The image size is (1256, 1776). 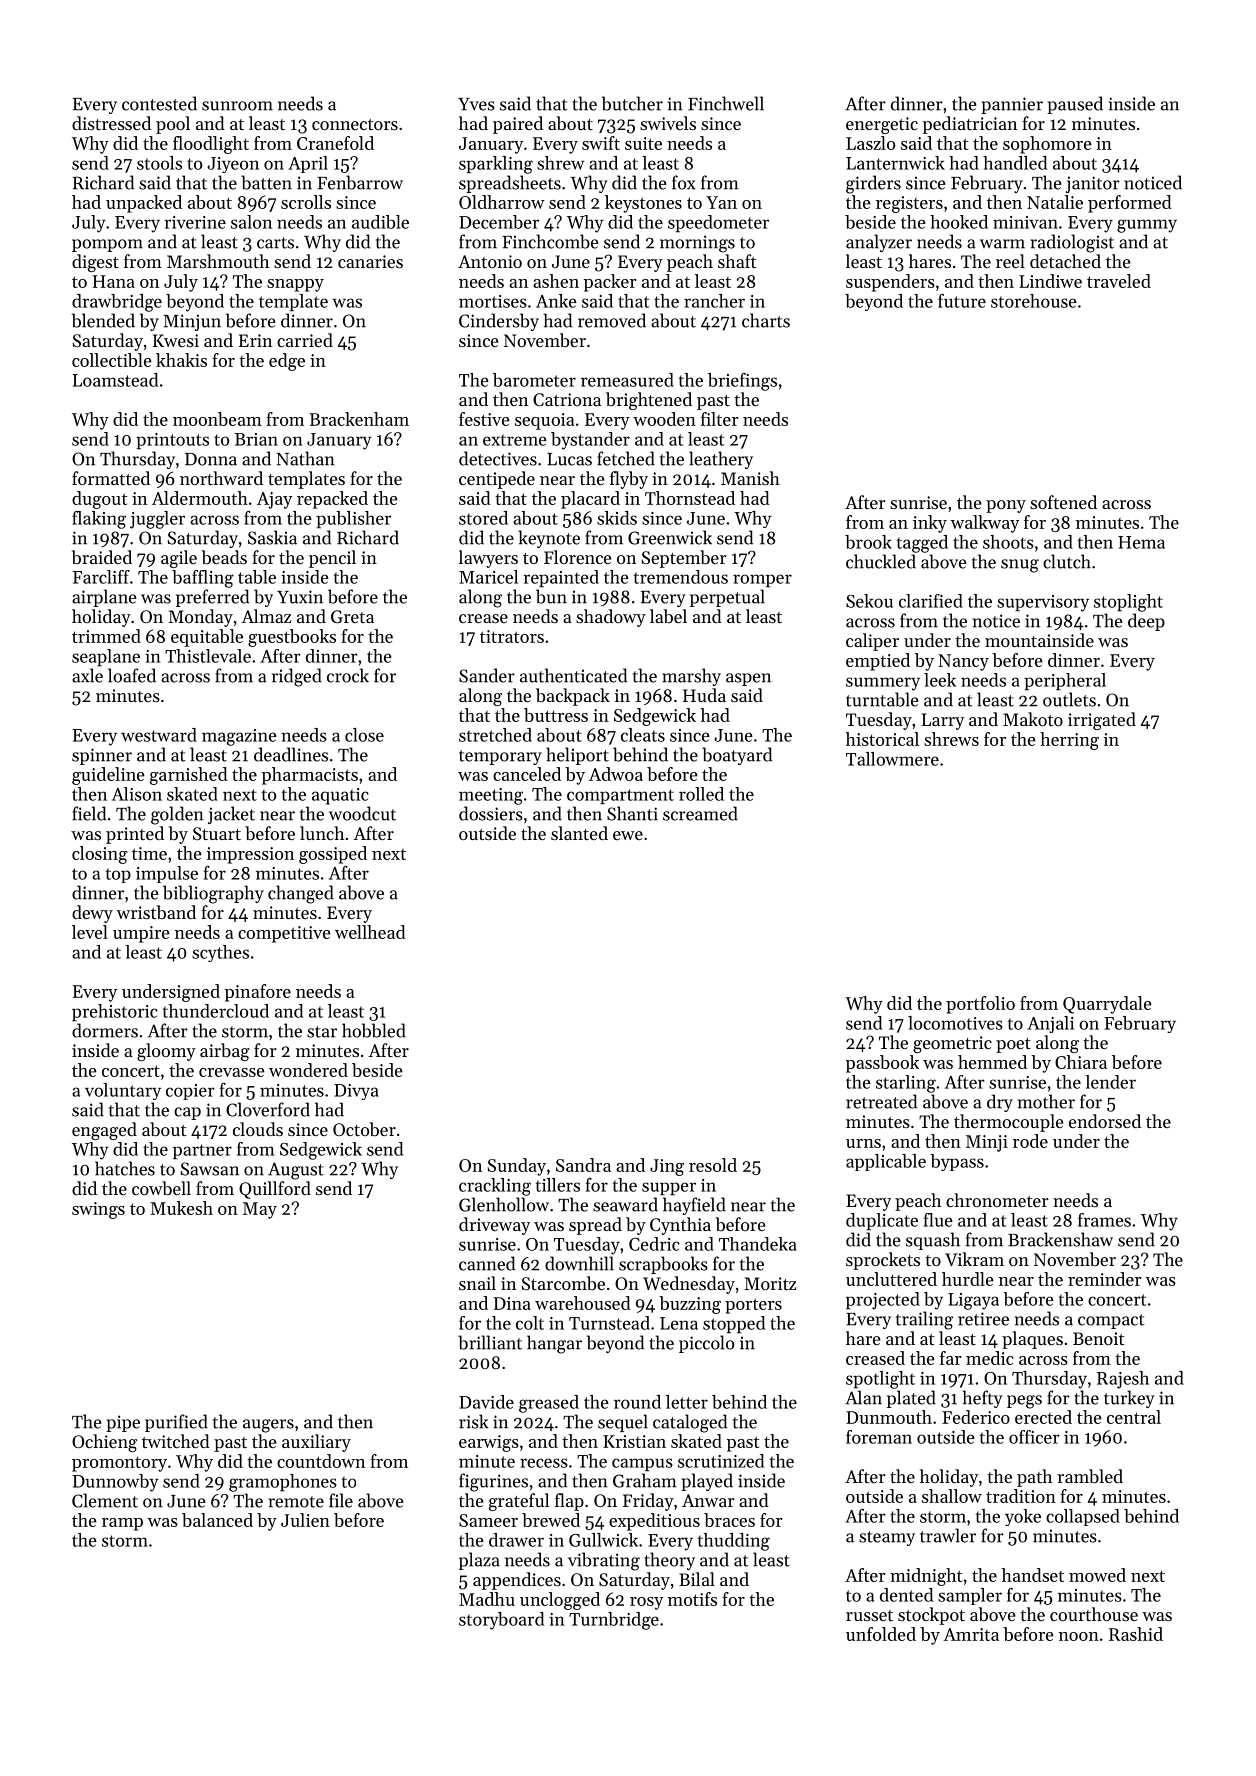 I want to click on passbook, so click(x=882, y=1064).
